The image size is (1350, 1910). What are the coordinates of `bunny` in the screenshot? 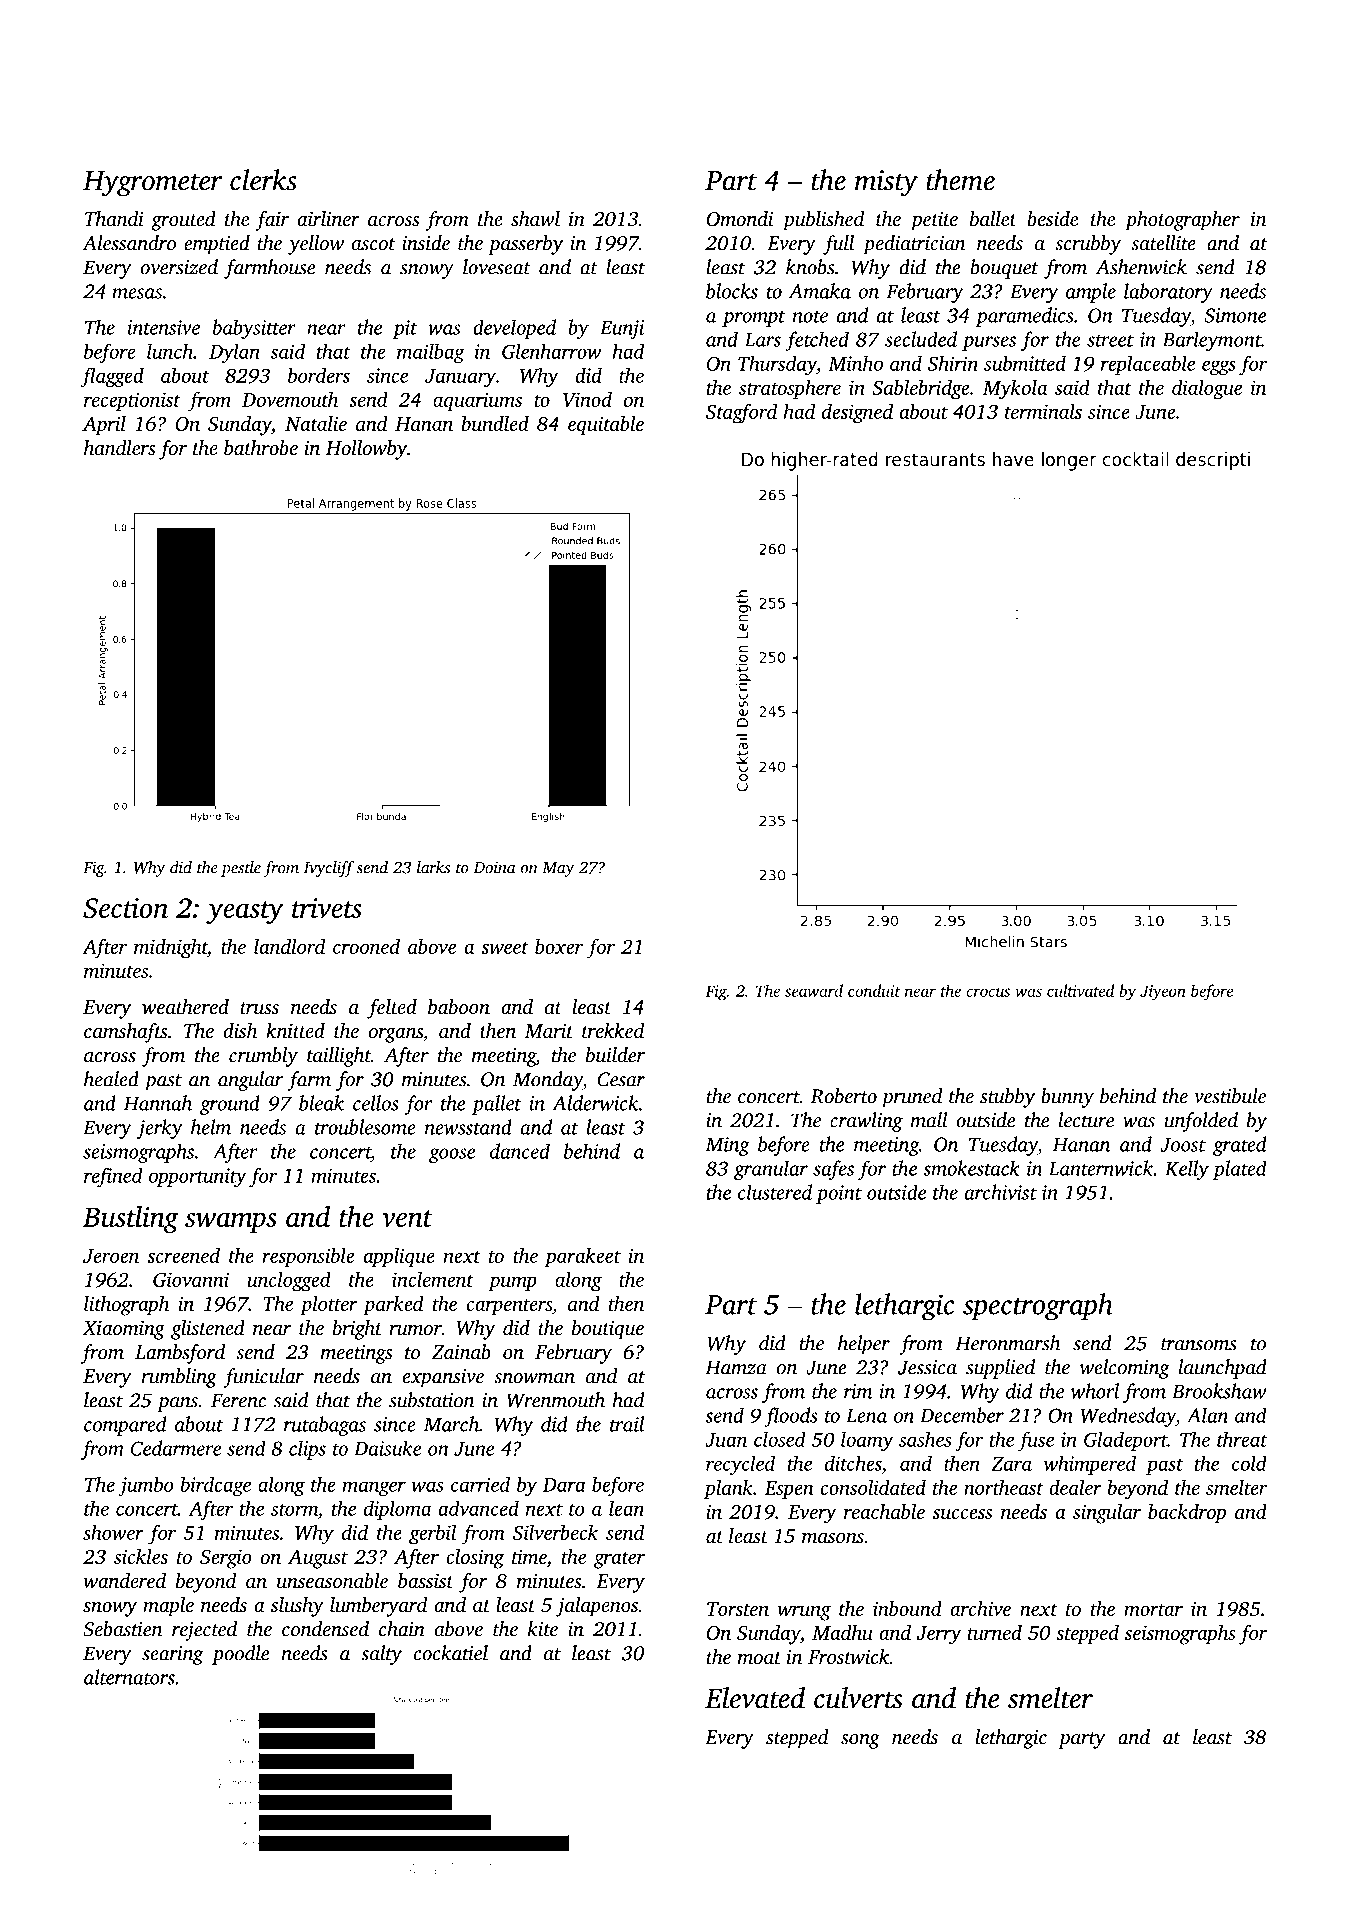 It's located at (1067, 1098).
